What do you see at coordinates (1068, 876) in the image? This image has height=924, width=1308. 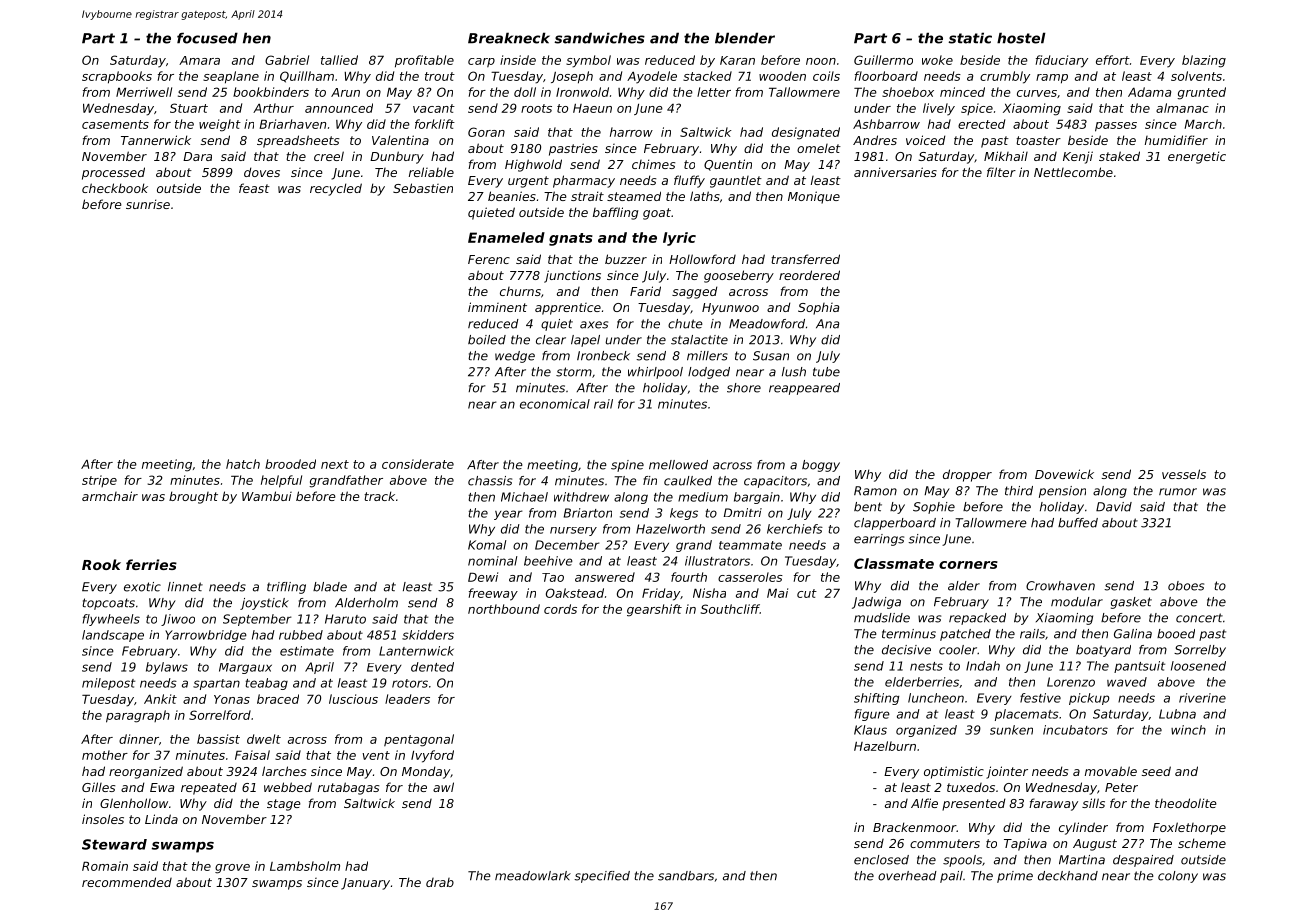 I see `deckhand` at bounding box center [1068, 876].
